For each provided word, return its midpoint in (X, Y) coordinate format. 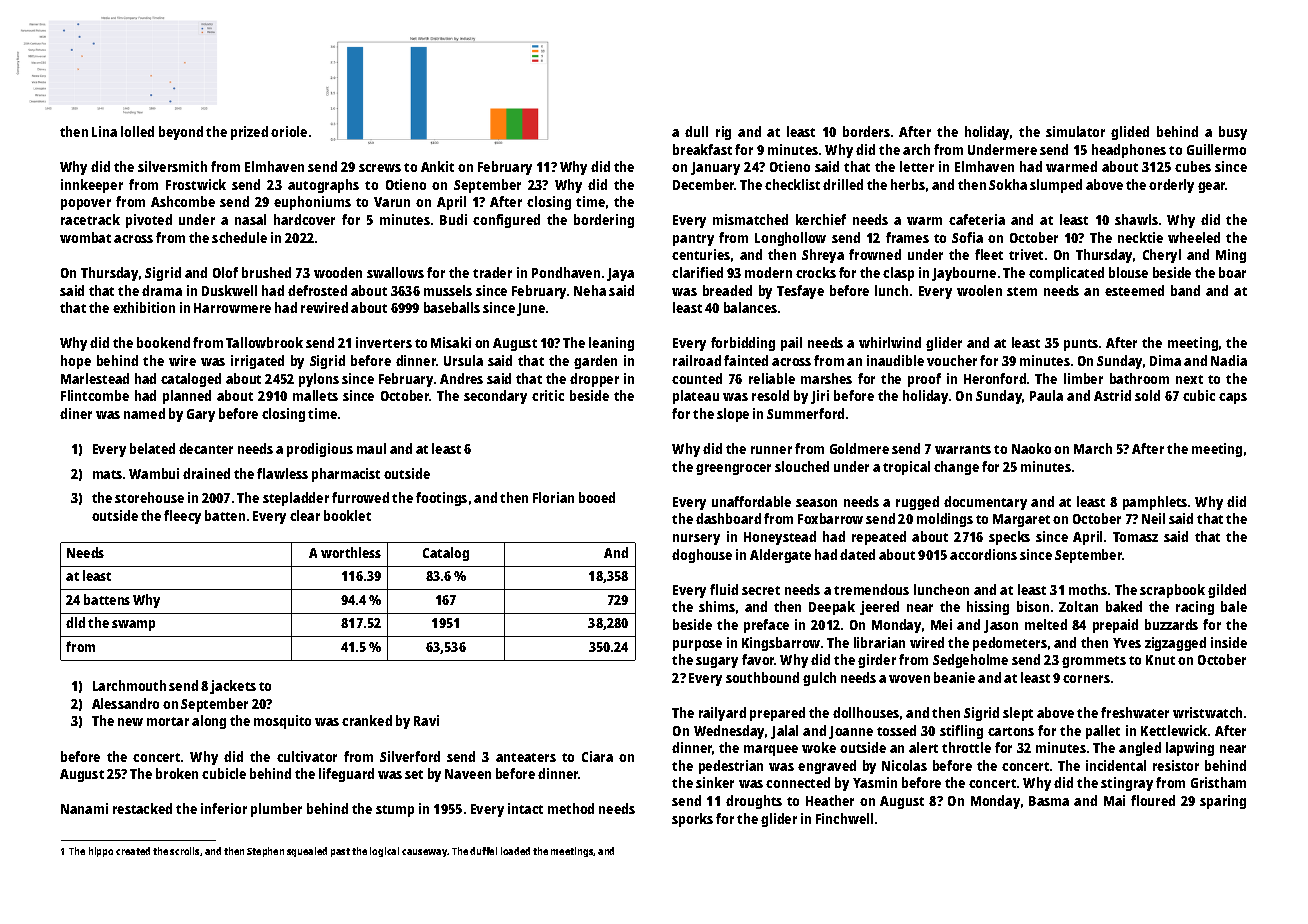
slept (1018, 714)
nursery (696, 539)
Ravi (426, 720)
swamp (133, 625)
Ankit (437, 166)
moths (1088, 589)
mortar (168, 721)
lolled (137, 131)
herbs (908, 184)
